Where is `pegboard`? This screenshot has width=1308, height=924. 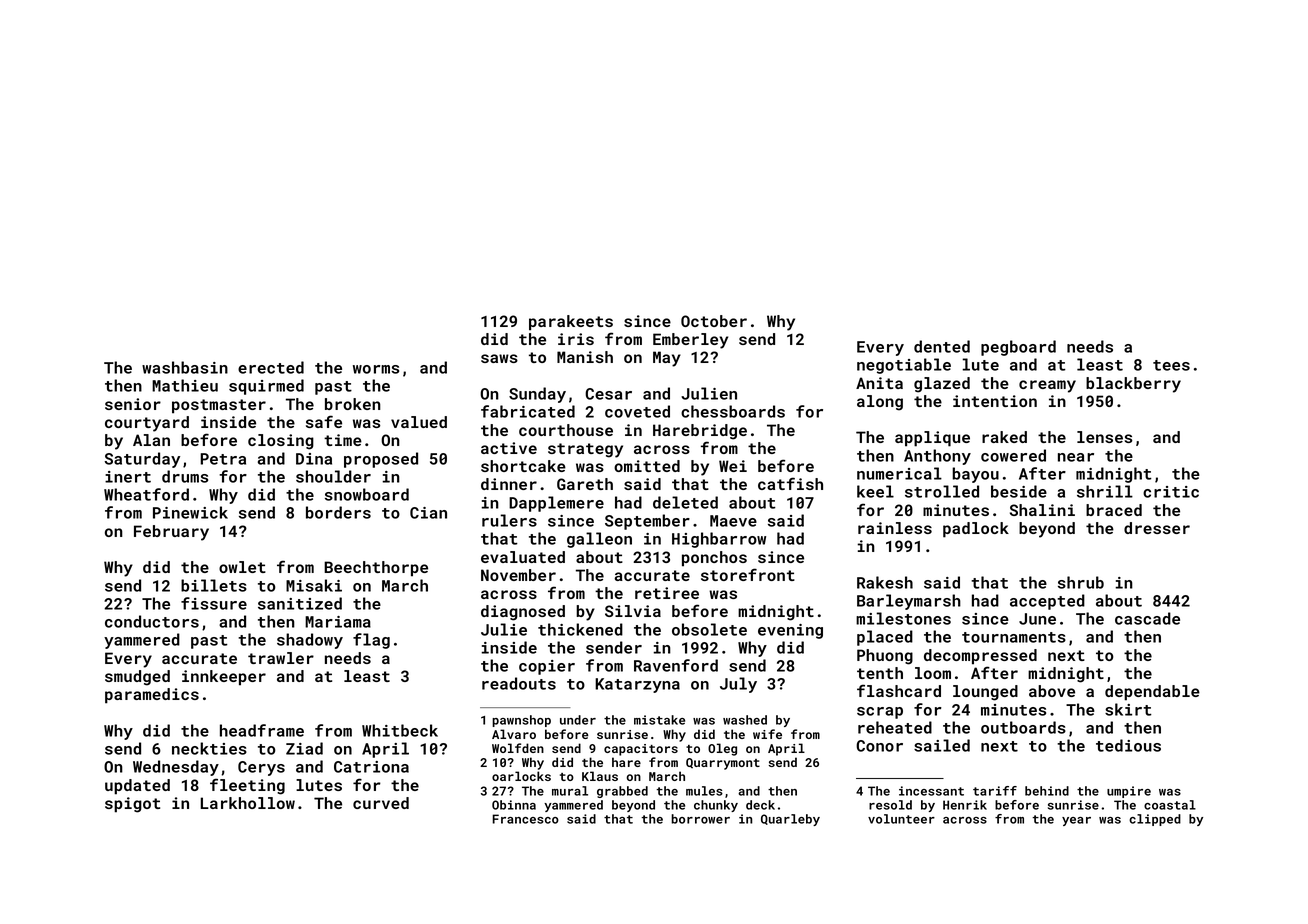
pegboard is located at coordinates (1018, 348).
